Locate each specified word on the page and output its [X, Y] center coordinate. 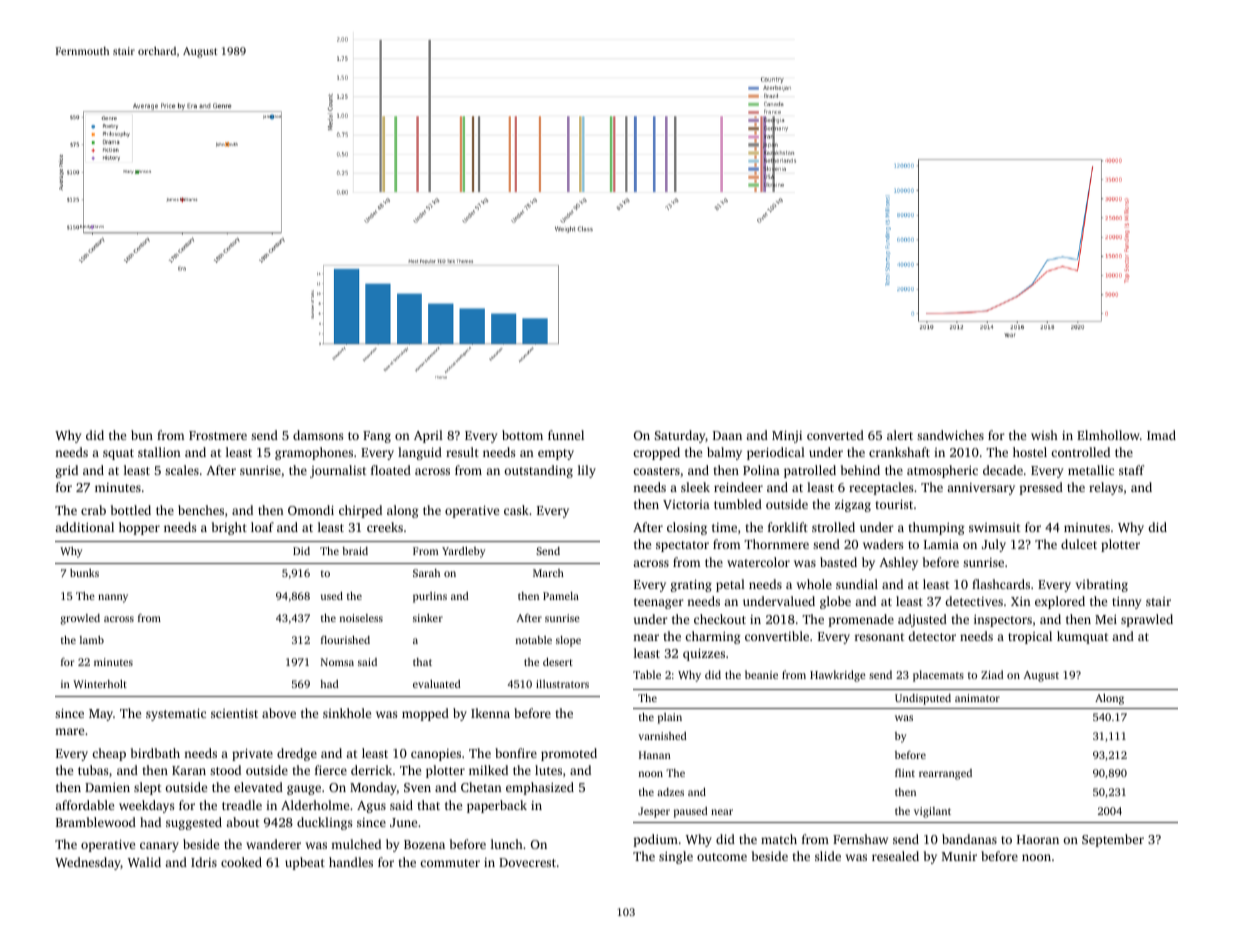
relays [1106, 488]
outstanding [538, 471]
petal [730, 585]
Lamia [941, 544]
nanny [113, 598]
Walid [144, 862]
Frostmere [218, 435]
